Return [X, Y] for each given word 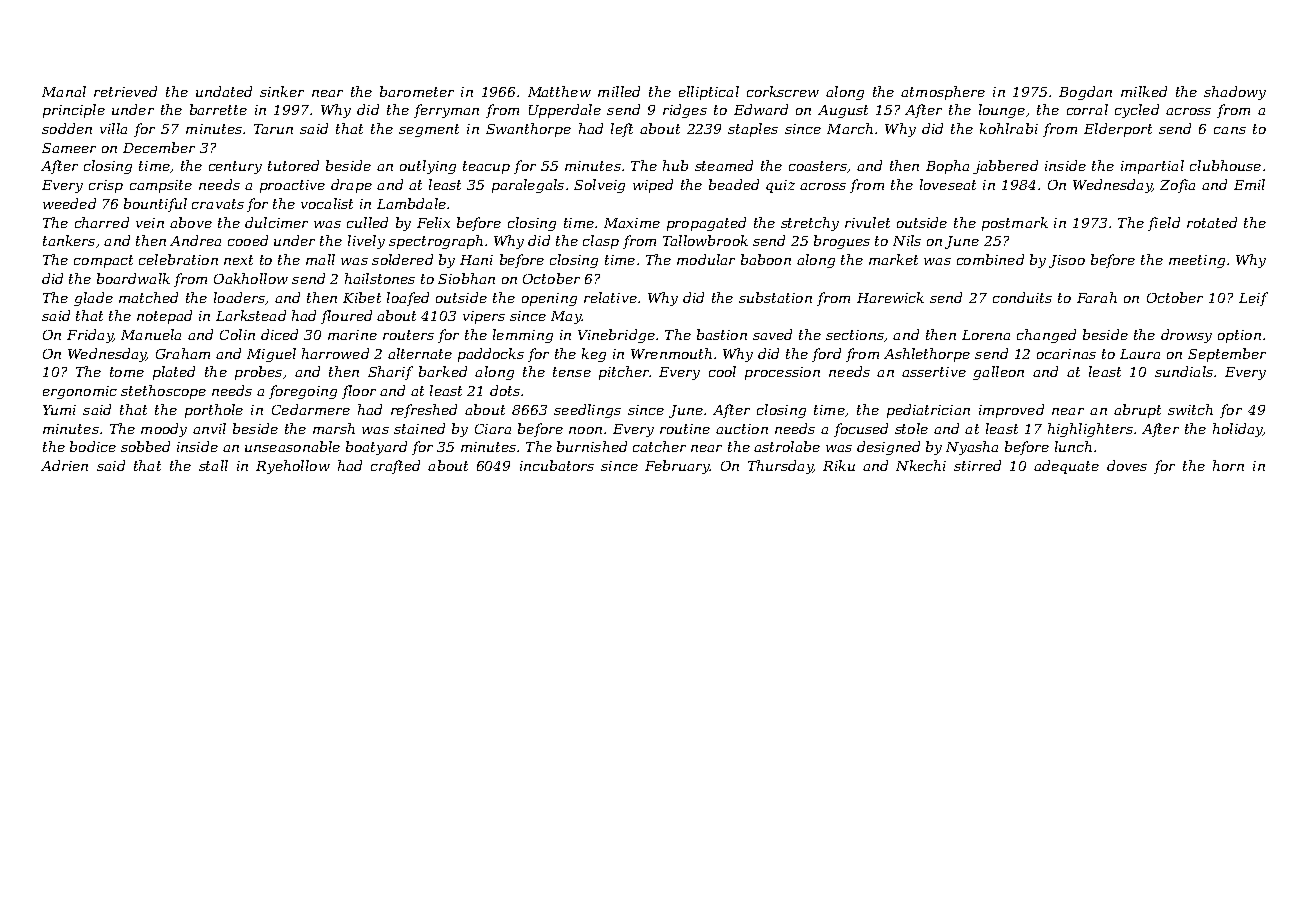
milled [619, 91]
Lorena [986, 335]
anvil [209, 428]
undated [224, 91]
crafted [395, 467]
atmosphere [943, 93]
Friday [90, 336]
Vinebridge [616, 336]
